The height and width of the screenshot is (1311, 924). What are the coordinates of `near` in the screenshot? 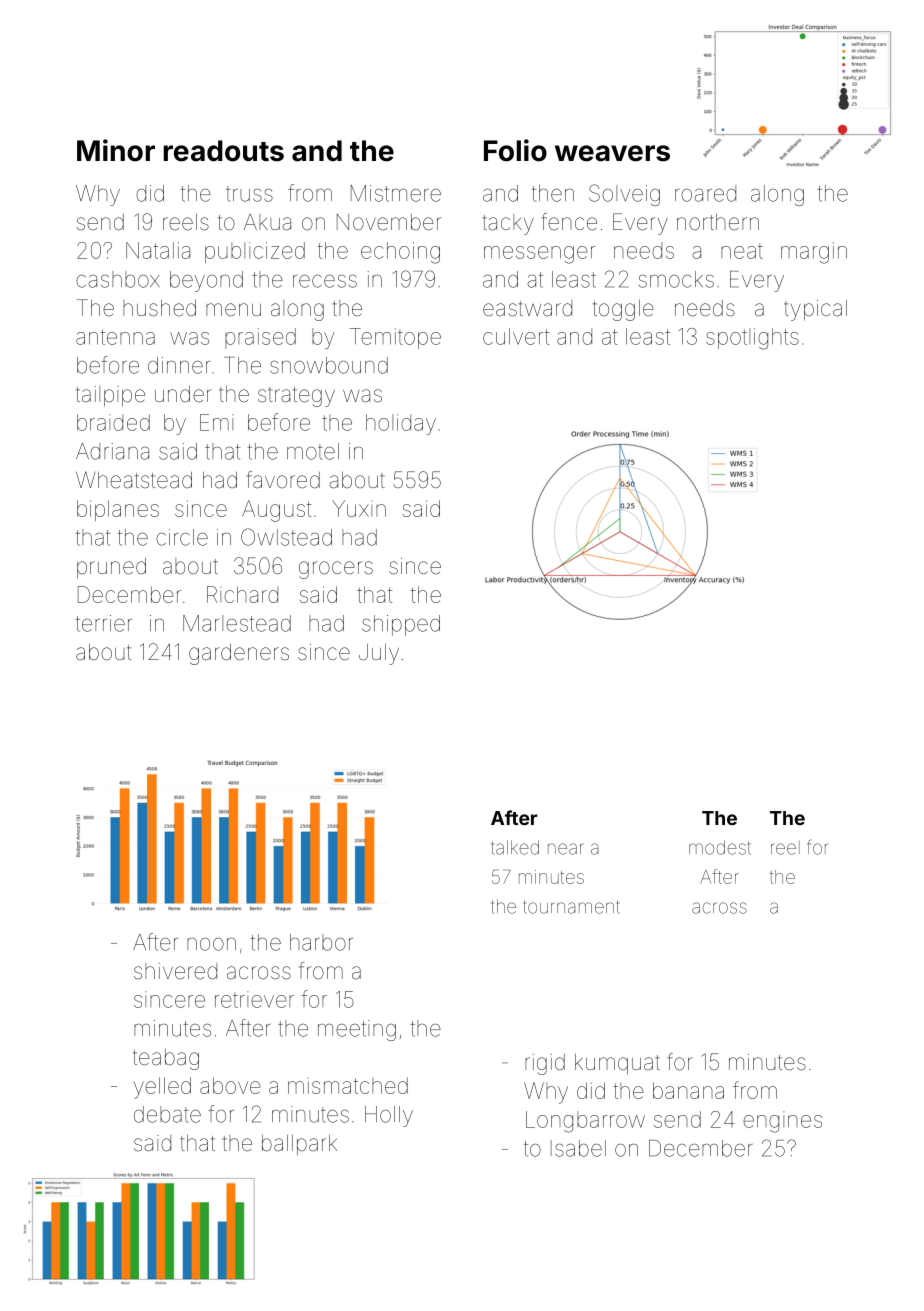 It's located at (566, 849).
